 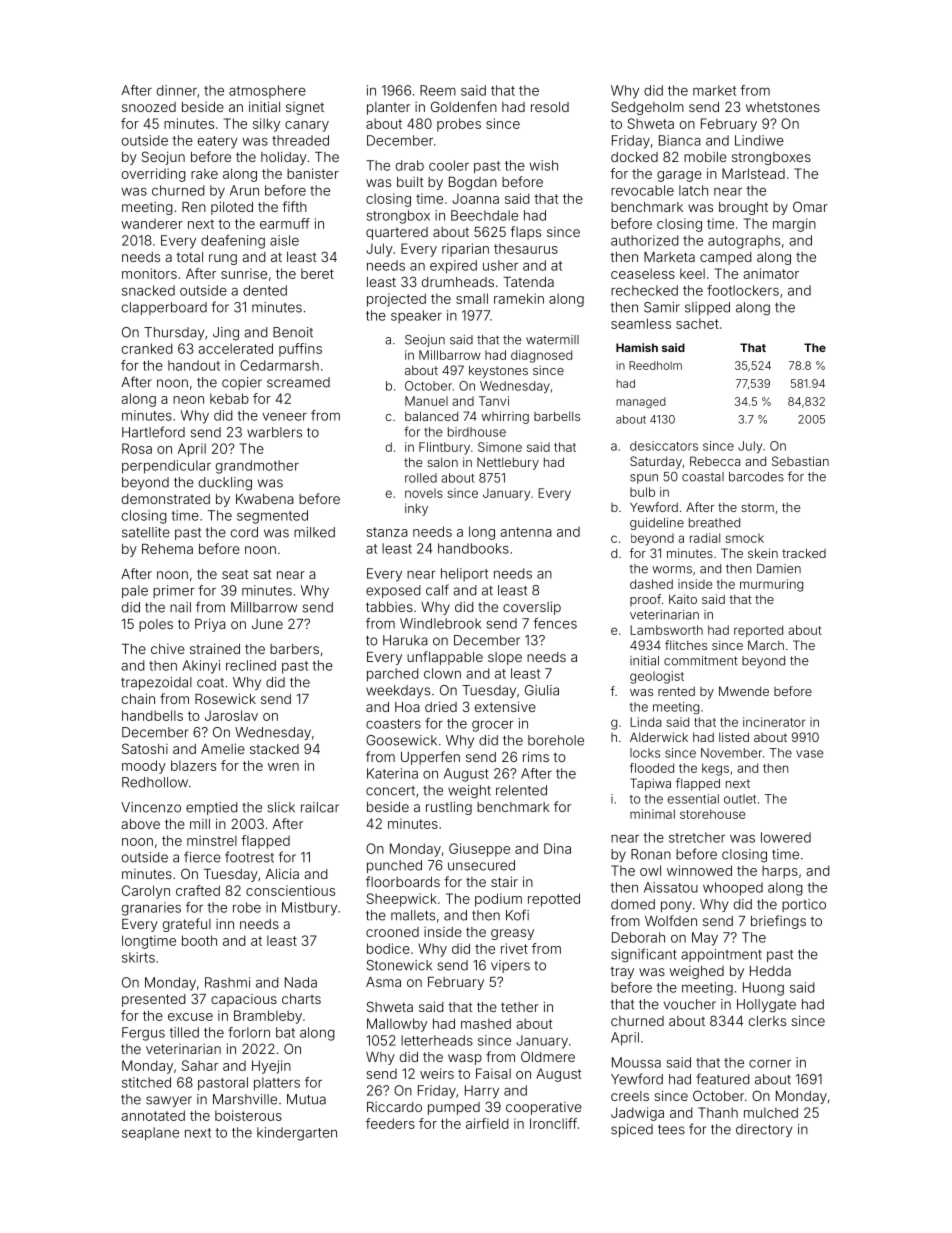 What do you see at coordinates (297, 1134) in the image?
I see `kindergarten` at bounding box center [297, 1134].
